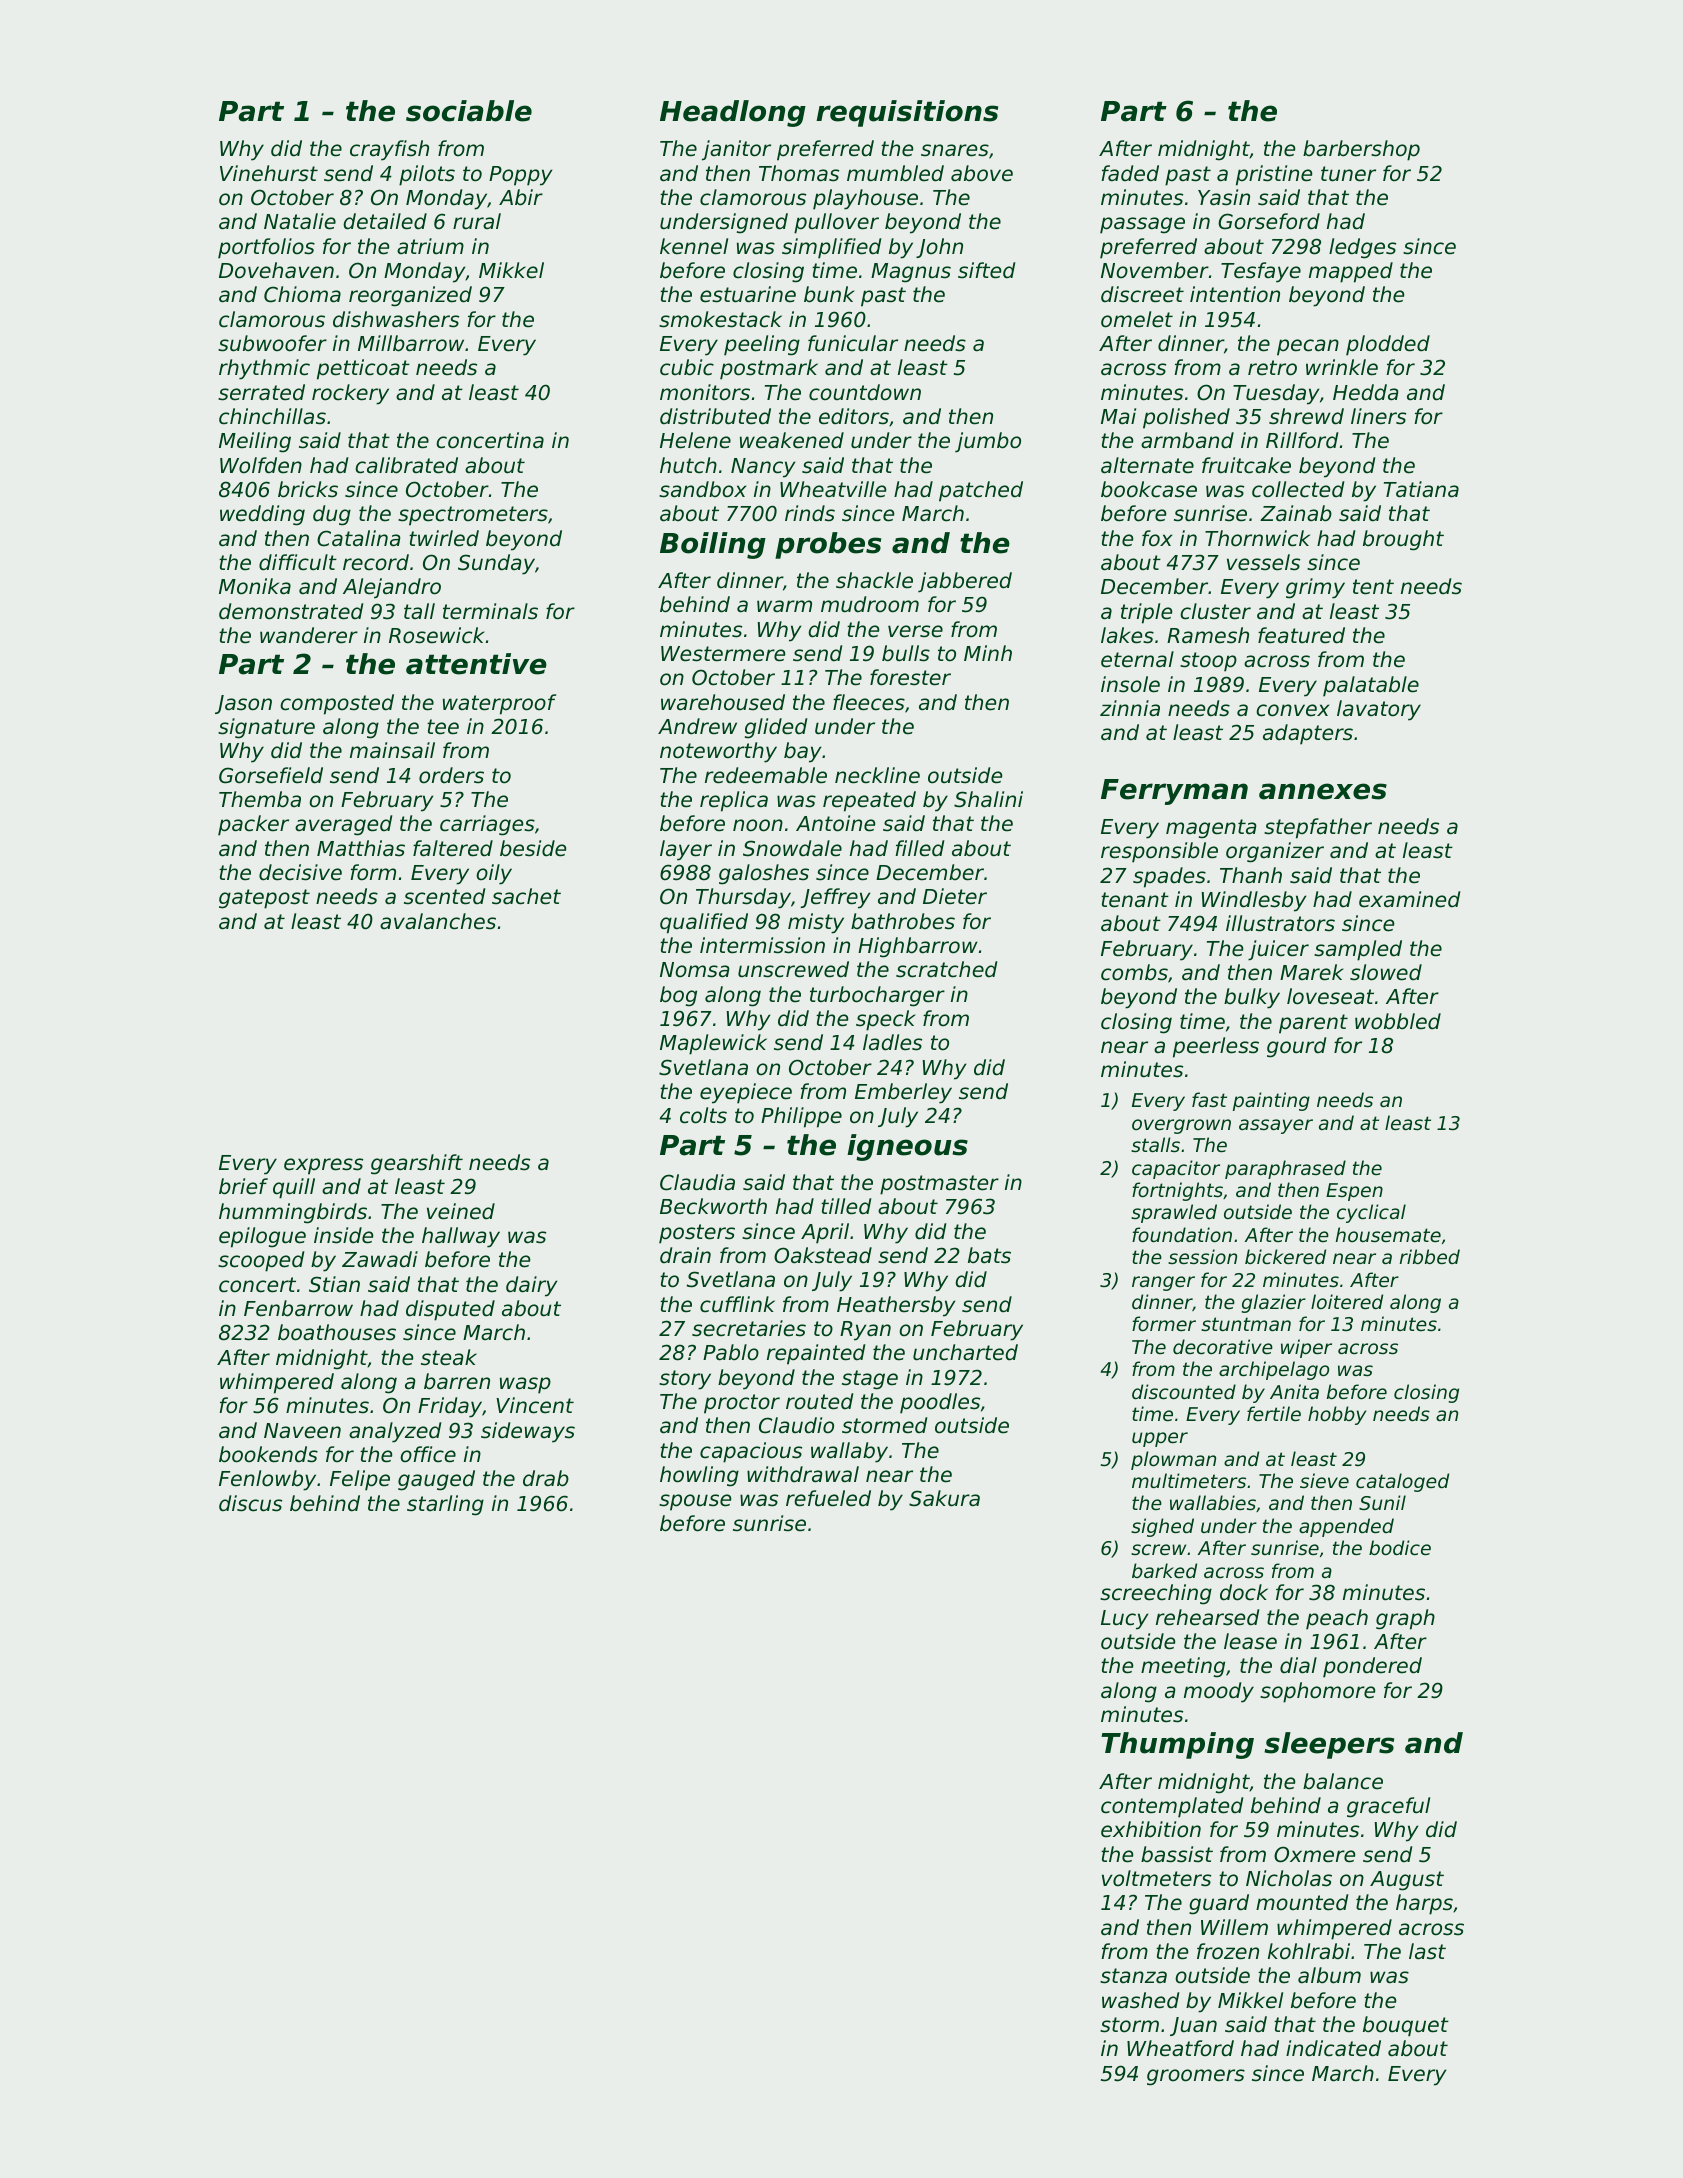 Image resolution: width=1683 pixels, height=2178 pixels. Describe the element at coordinates (687, 367) in the document. I see `cubic` at that location.
